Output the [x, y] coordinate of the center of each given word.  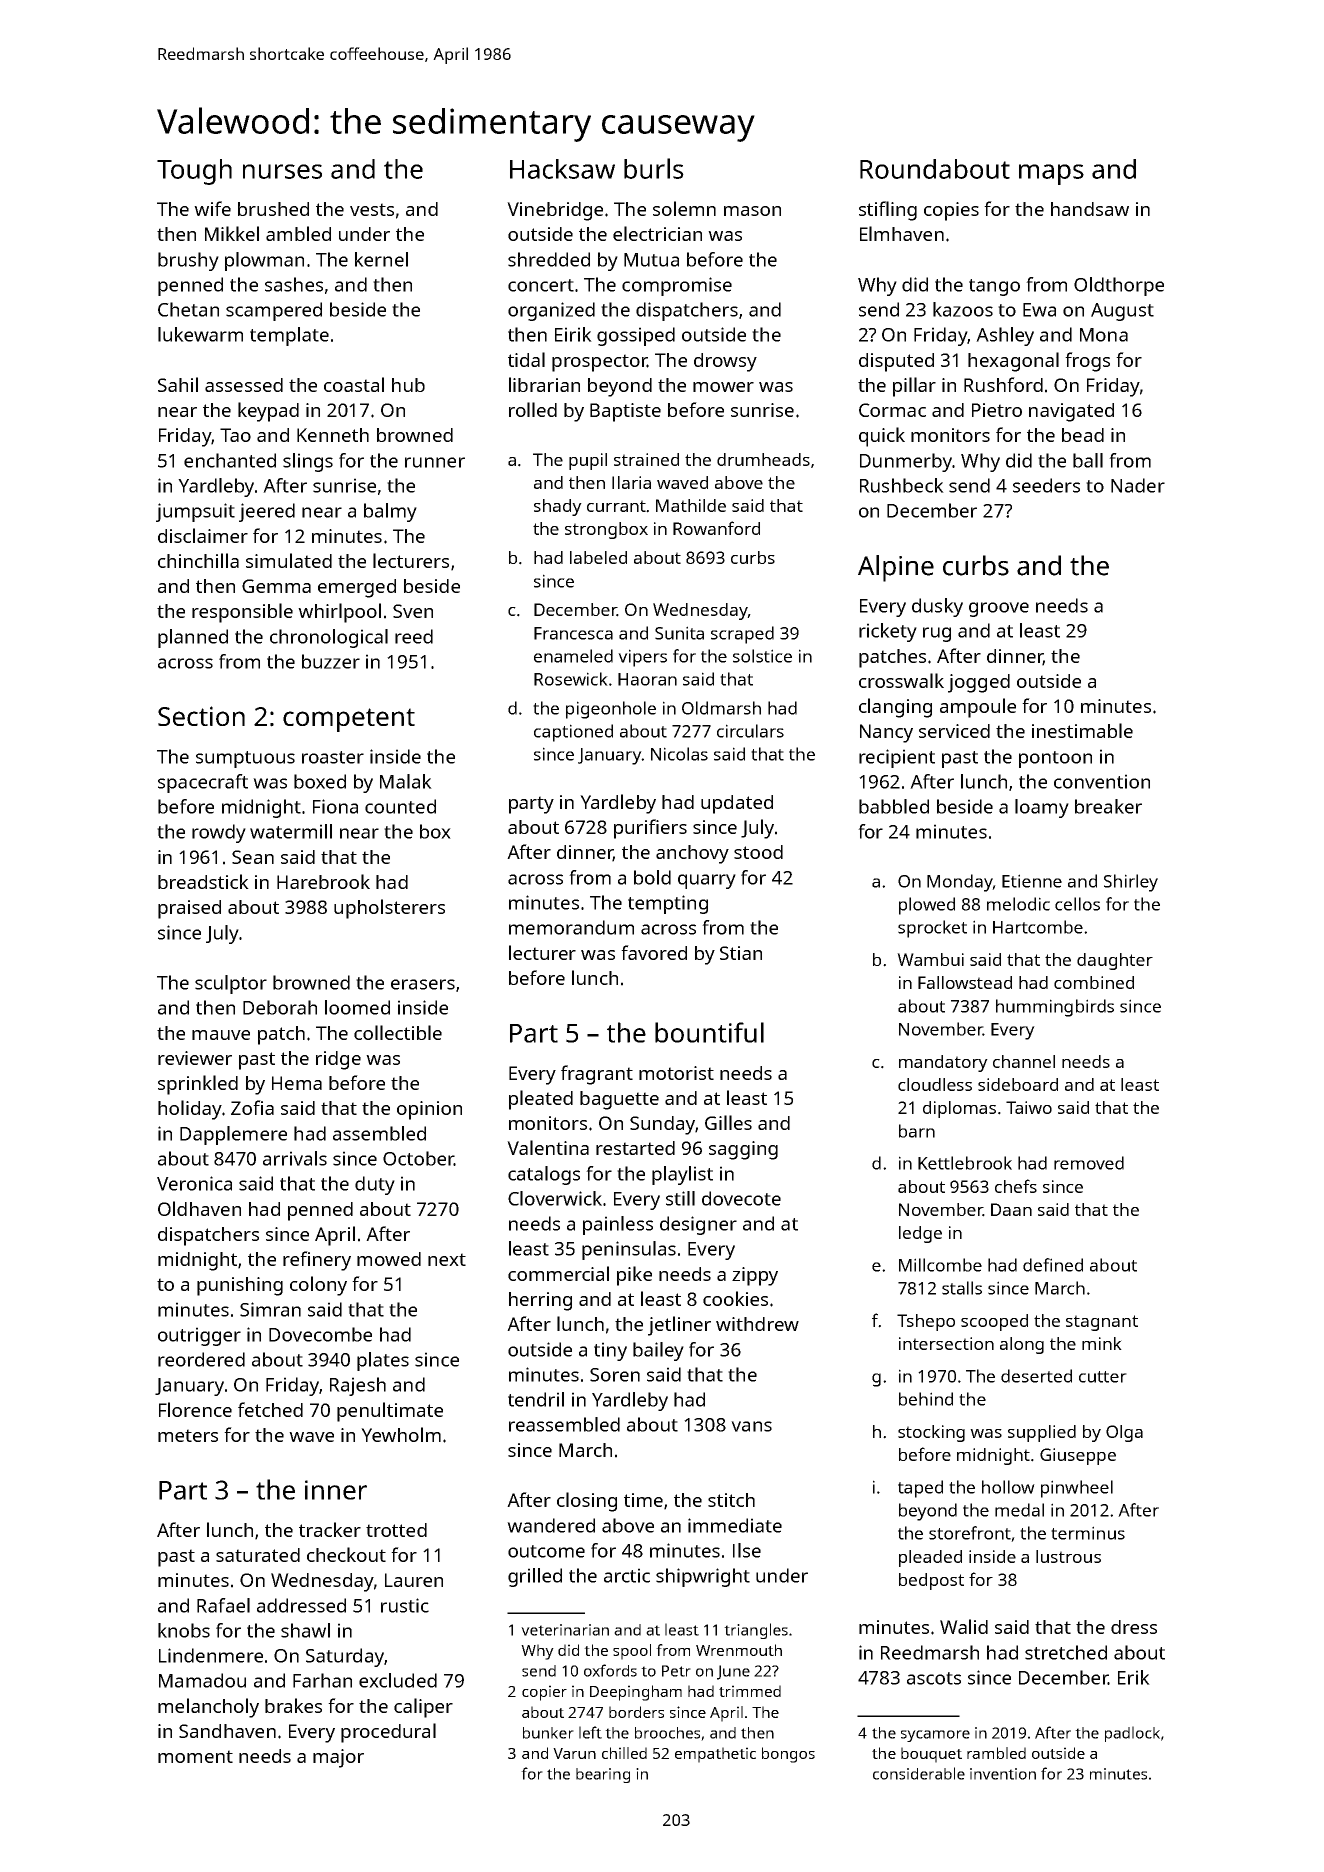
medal [1019, 1510]
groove [999, 609]
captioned [573, 733]
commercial [558, 1273]
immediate [735, 1525]
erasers [423, 984]
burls [654, 168]
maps [1051, 174]
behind [926, 1399]
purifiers [650, 829]
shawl [305, 1630]
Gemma [276, 586]
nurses [282, 171]
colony [318, 1286]
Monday [960, 883]
